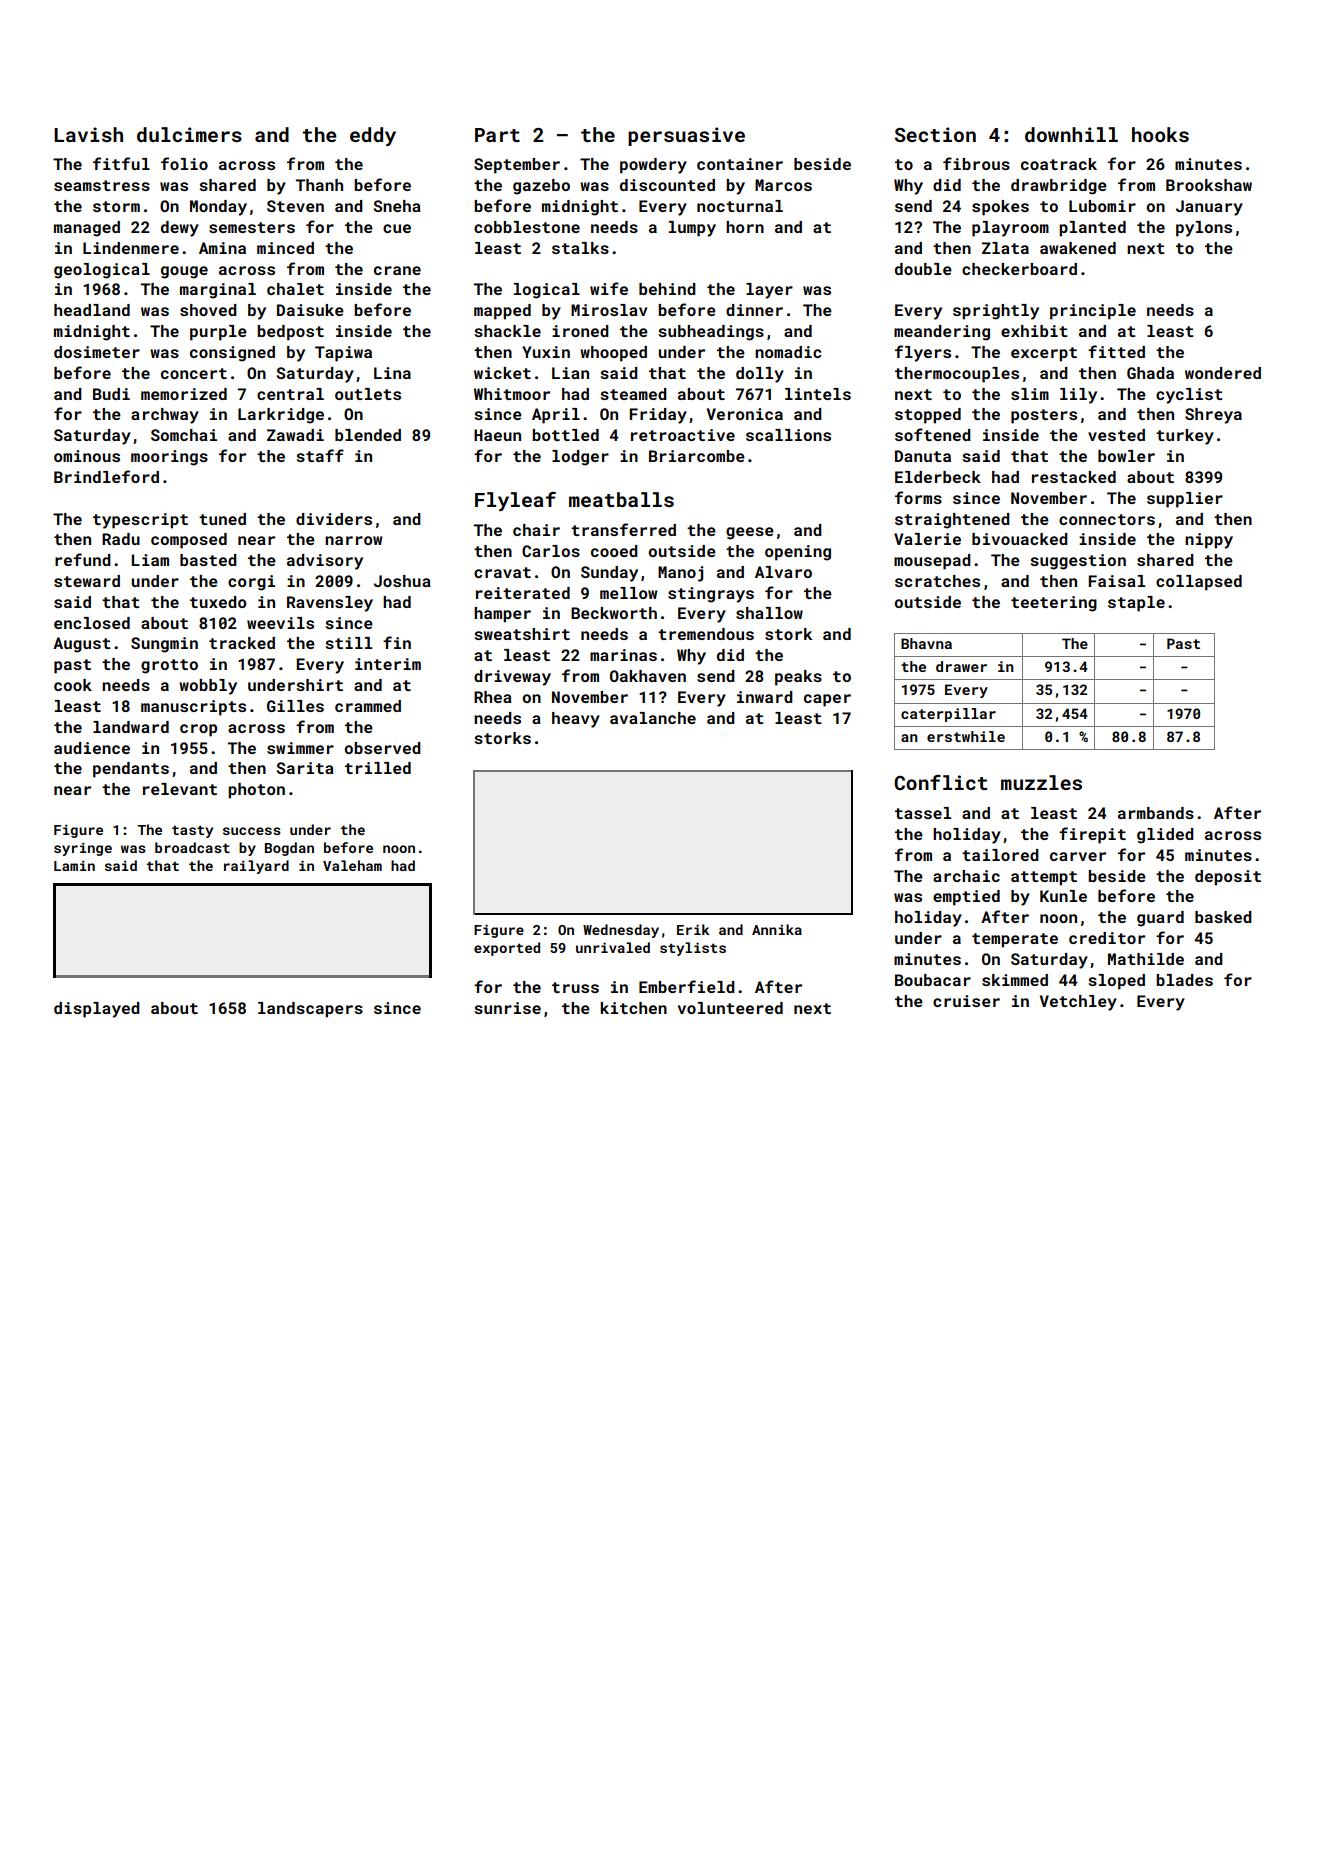 The width and height of the screenshot is (1326, 1875). I want to click on volunteered, so click(730, 1008).
